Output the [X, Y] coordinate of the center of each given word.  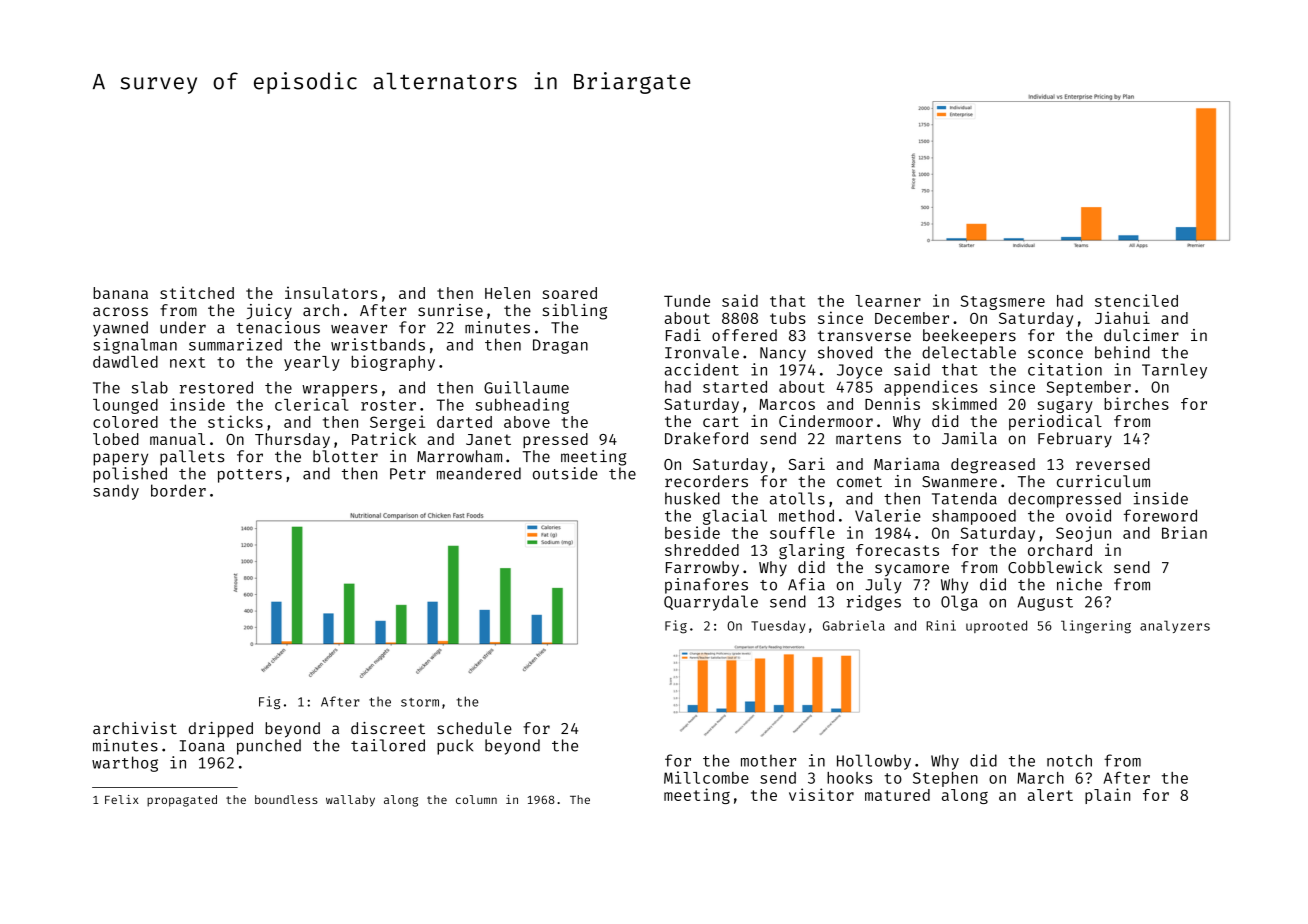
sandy [116, 492]
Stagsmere [1003, 302]
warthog [125, 764]
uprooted [996, 626]
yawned [120, 329]
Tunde [687, 301]
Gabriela [854, 625]
